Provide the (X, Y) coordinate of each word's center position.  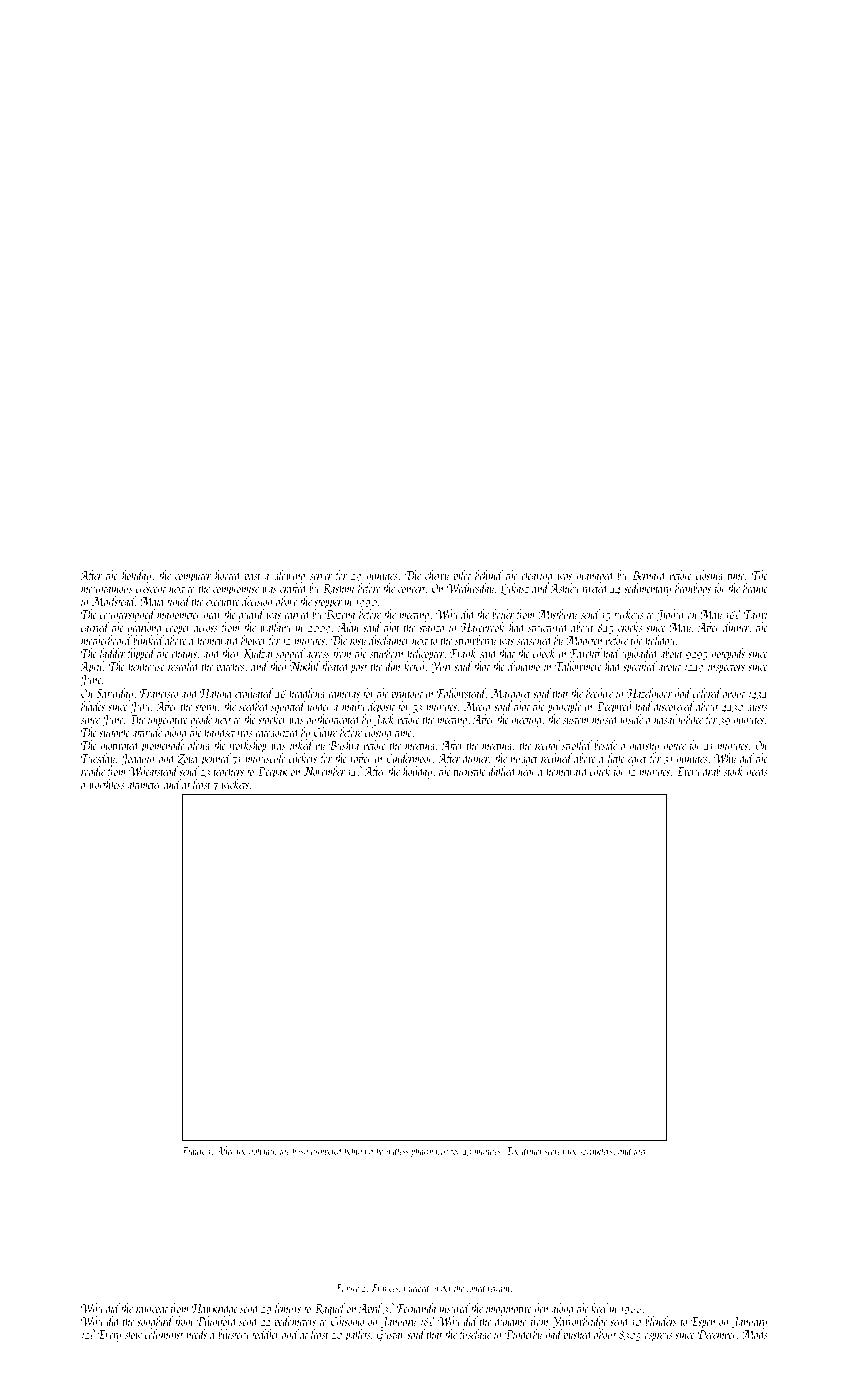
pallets (357, 1335)
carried (95, 627)
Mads (754, 1333)
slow (133, 1334)
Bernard (649, 575)
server (321, 577)
